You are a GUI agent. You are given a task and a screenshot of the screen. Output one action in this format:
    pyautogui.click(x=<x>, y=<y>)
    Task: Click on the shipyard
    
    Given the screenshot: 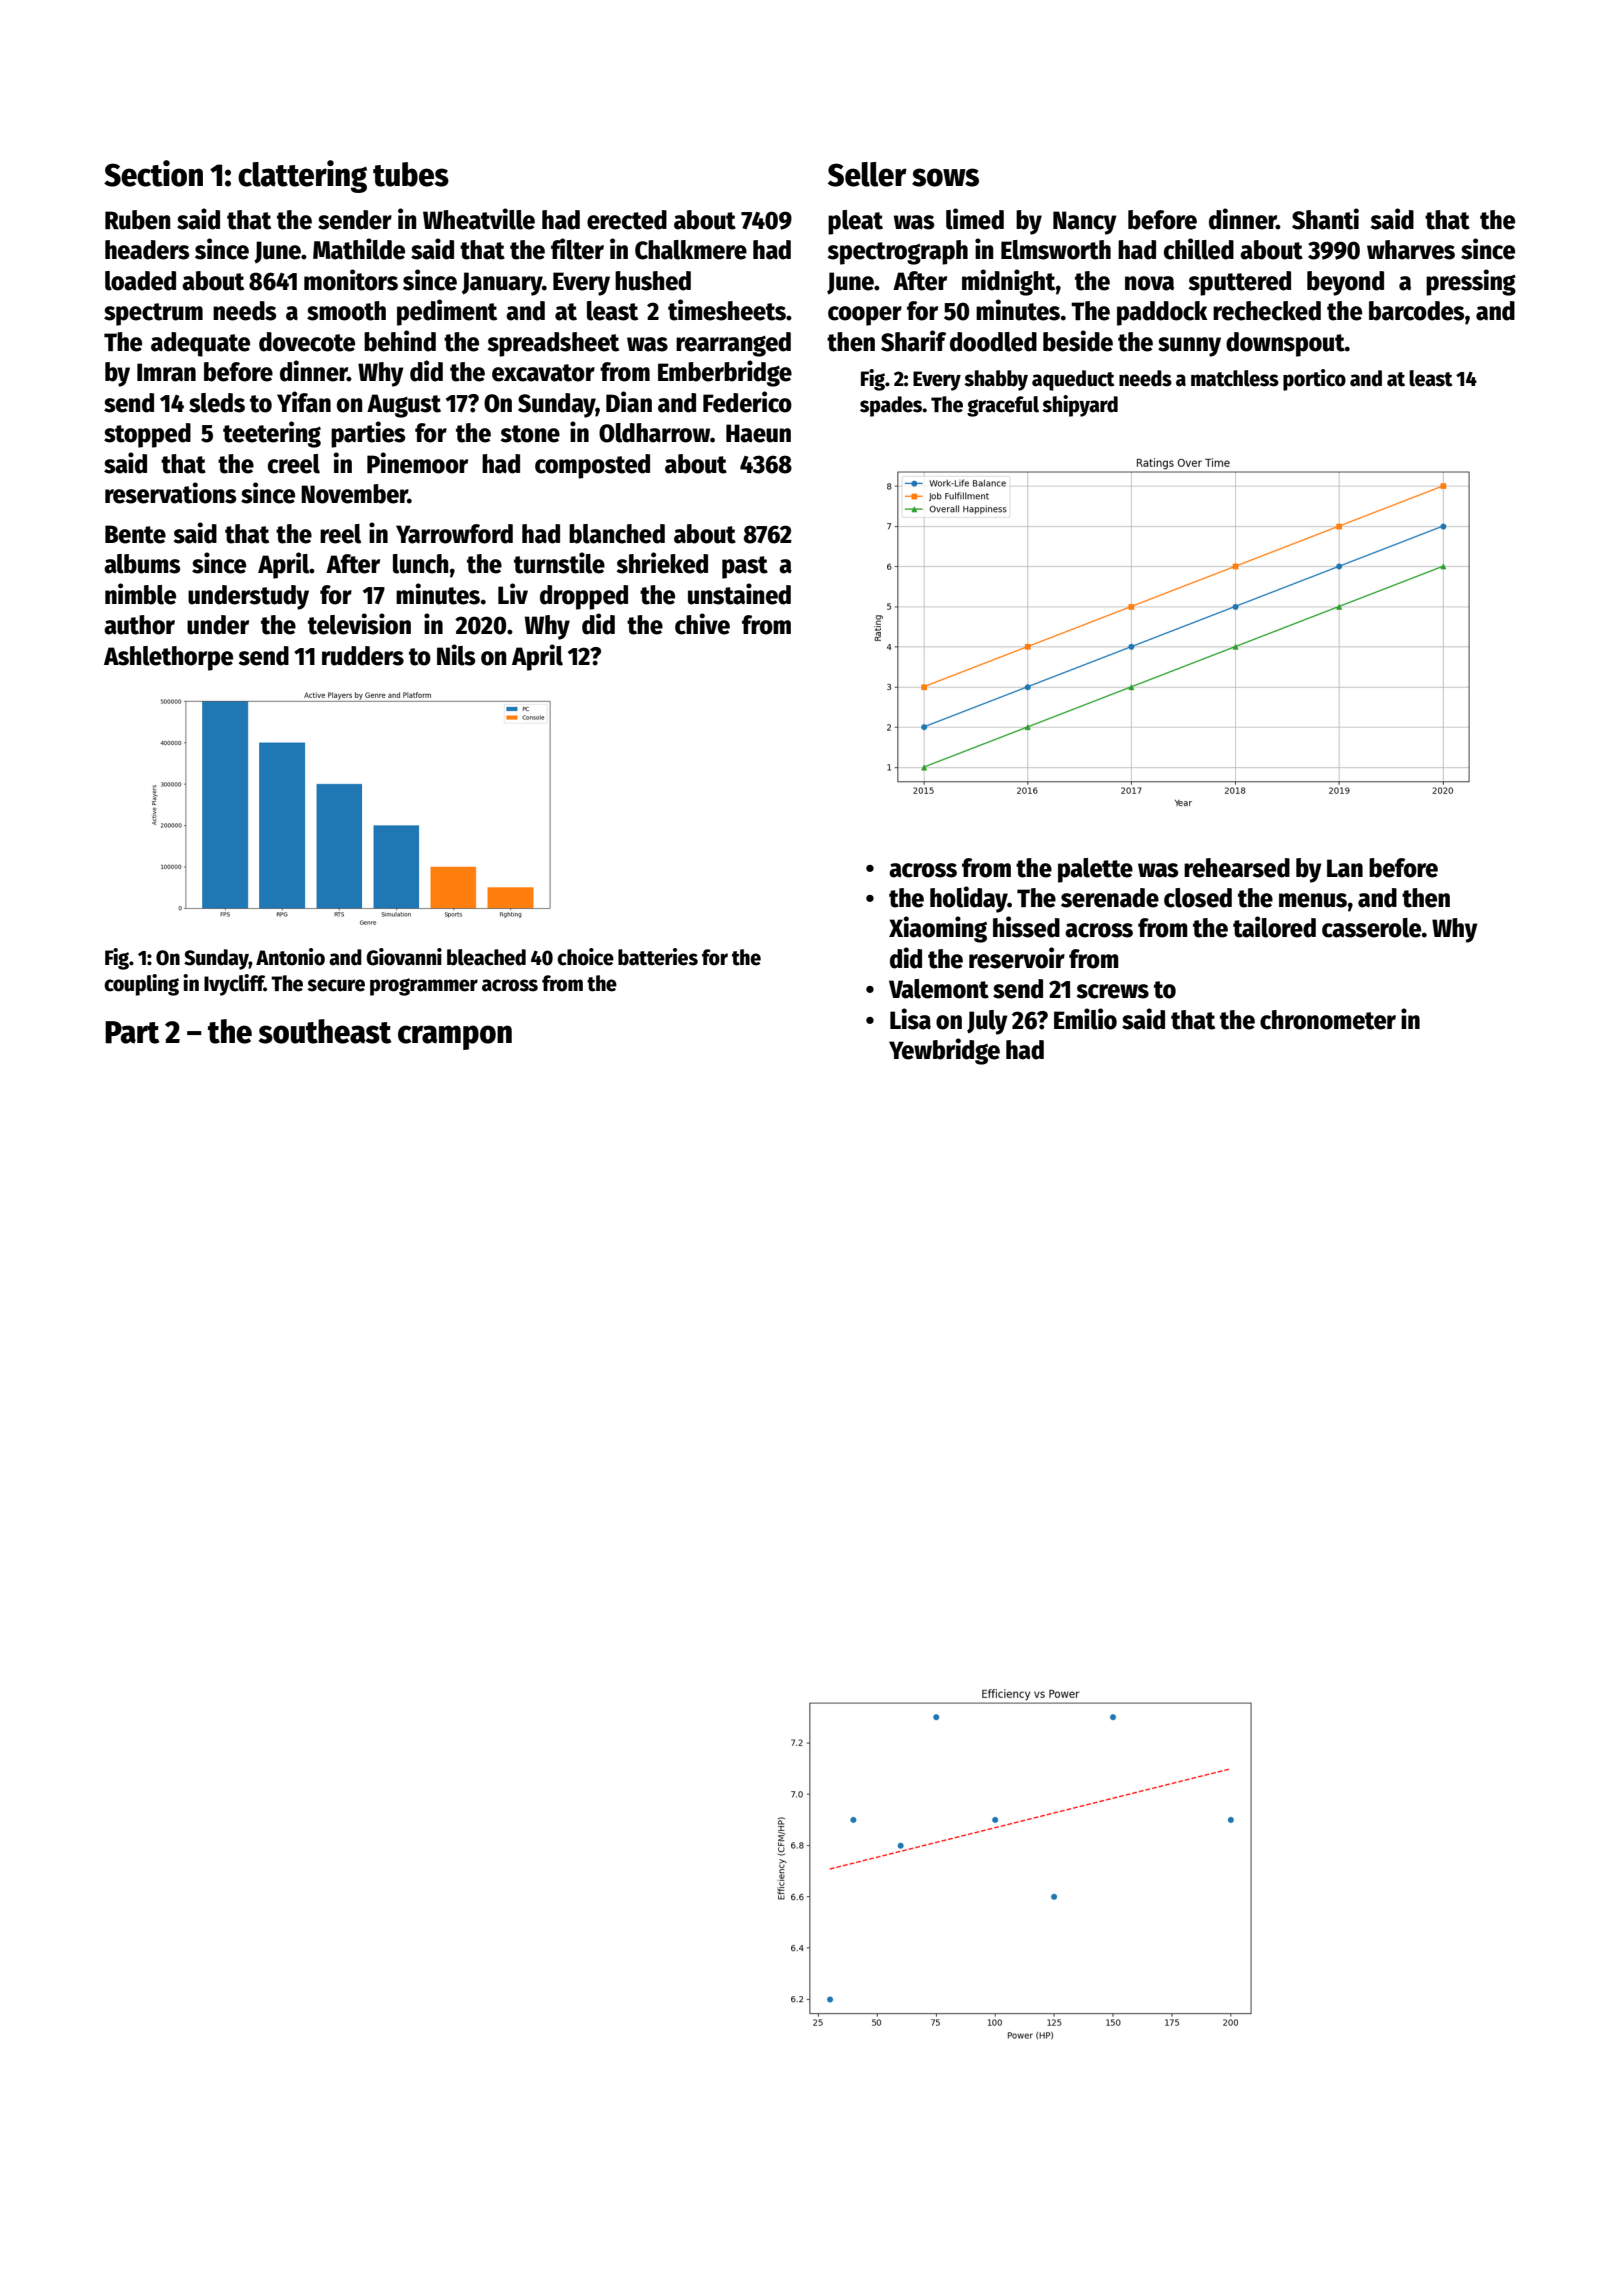 What is the action you would take?
    pyautogui.click(x=1080, y=406)
